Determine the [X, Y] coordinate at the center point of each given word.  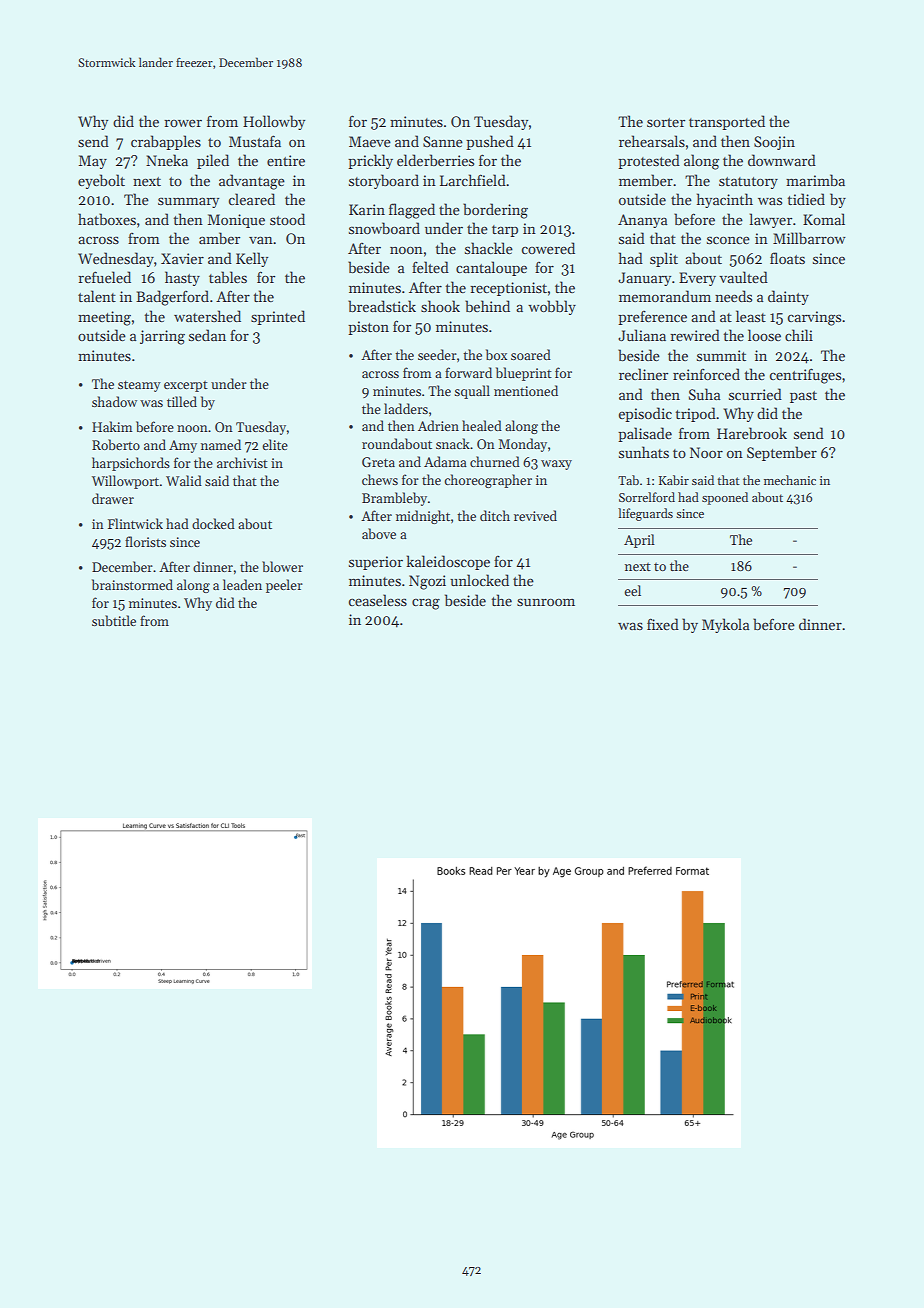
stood [287, 219]
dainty [788, 297]
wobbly [552, 307]
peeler [284, 586]
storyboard [384, 181]
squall [472, 392]
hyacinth [725, 200]
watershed [207, 316]
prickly [370, 161]
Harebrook [752, 433]
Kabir [673, 480]
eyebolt [101, 181]
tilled [182, 401]
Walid [184, 480]
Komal [824, 219]
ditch [495, 515]
